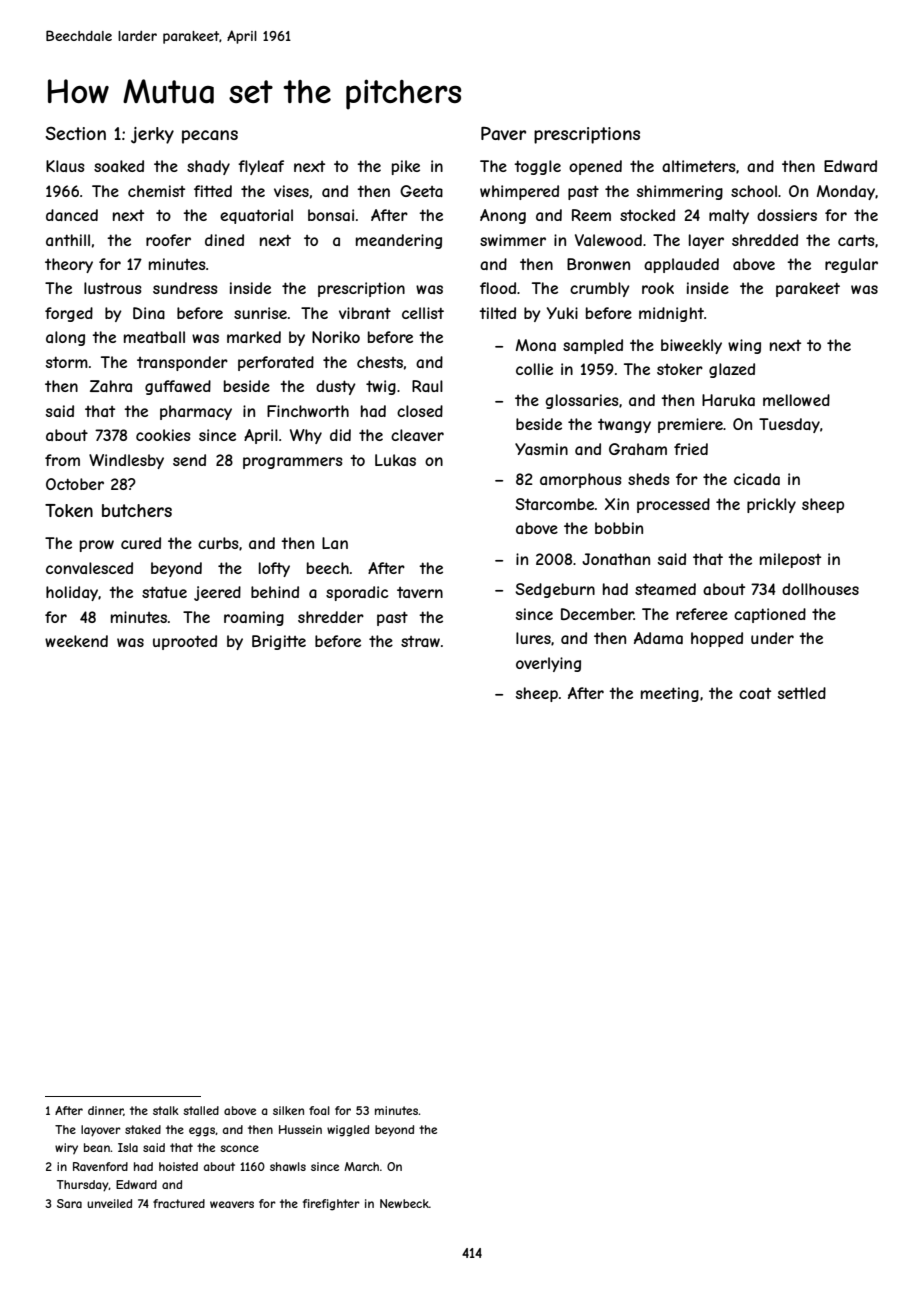 This document has height=1308, width=924. I want to click on Isla, so click(128, 1147).
